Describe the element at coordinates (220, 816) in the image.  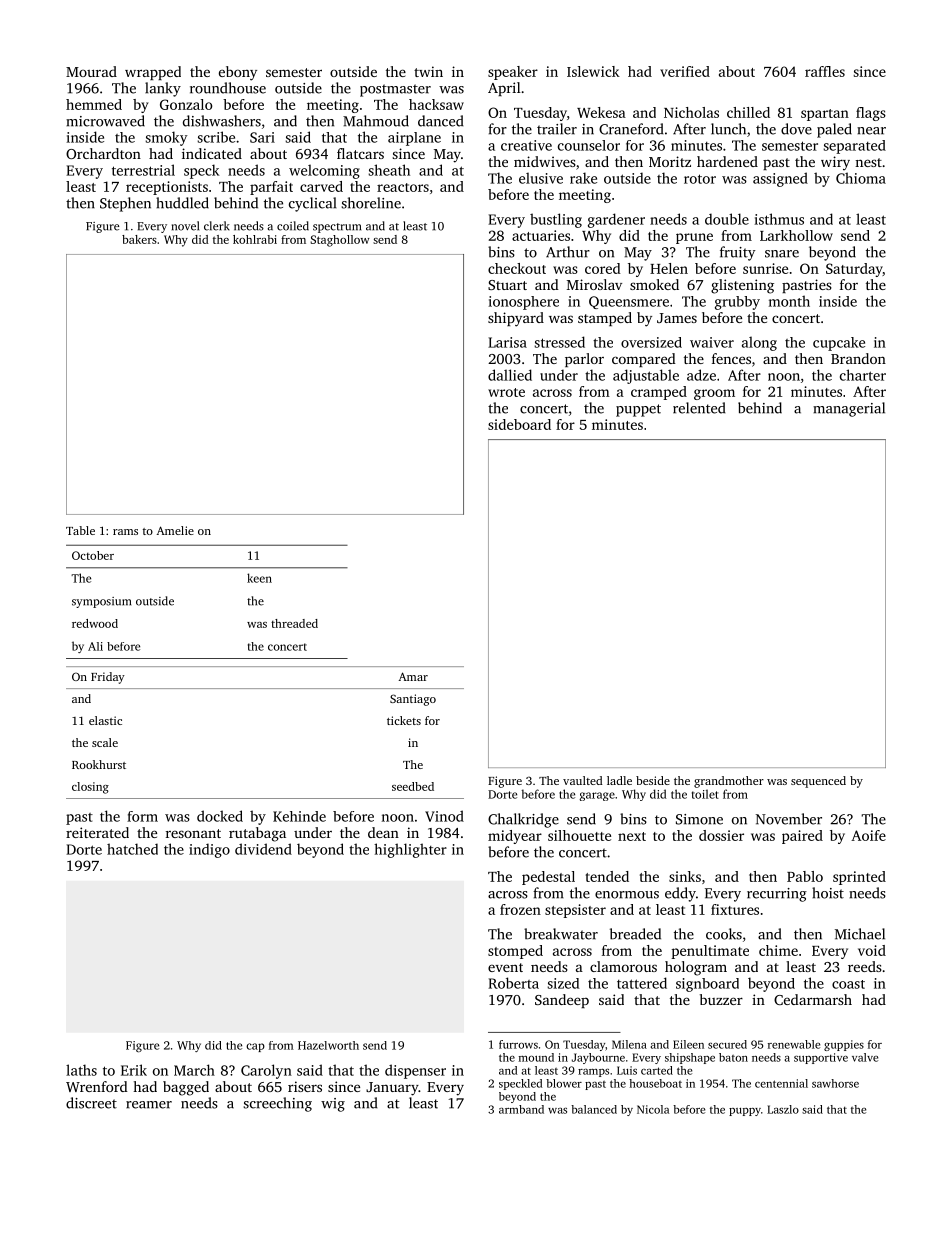
I see `docked` at that location.
